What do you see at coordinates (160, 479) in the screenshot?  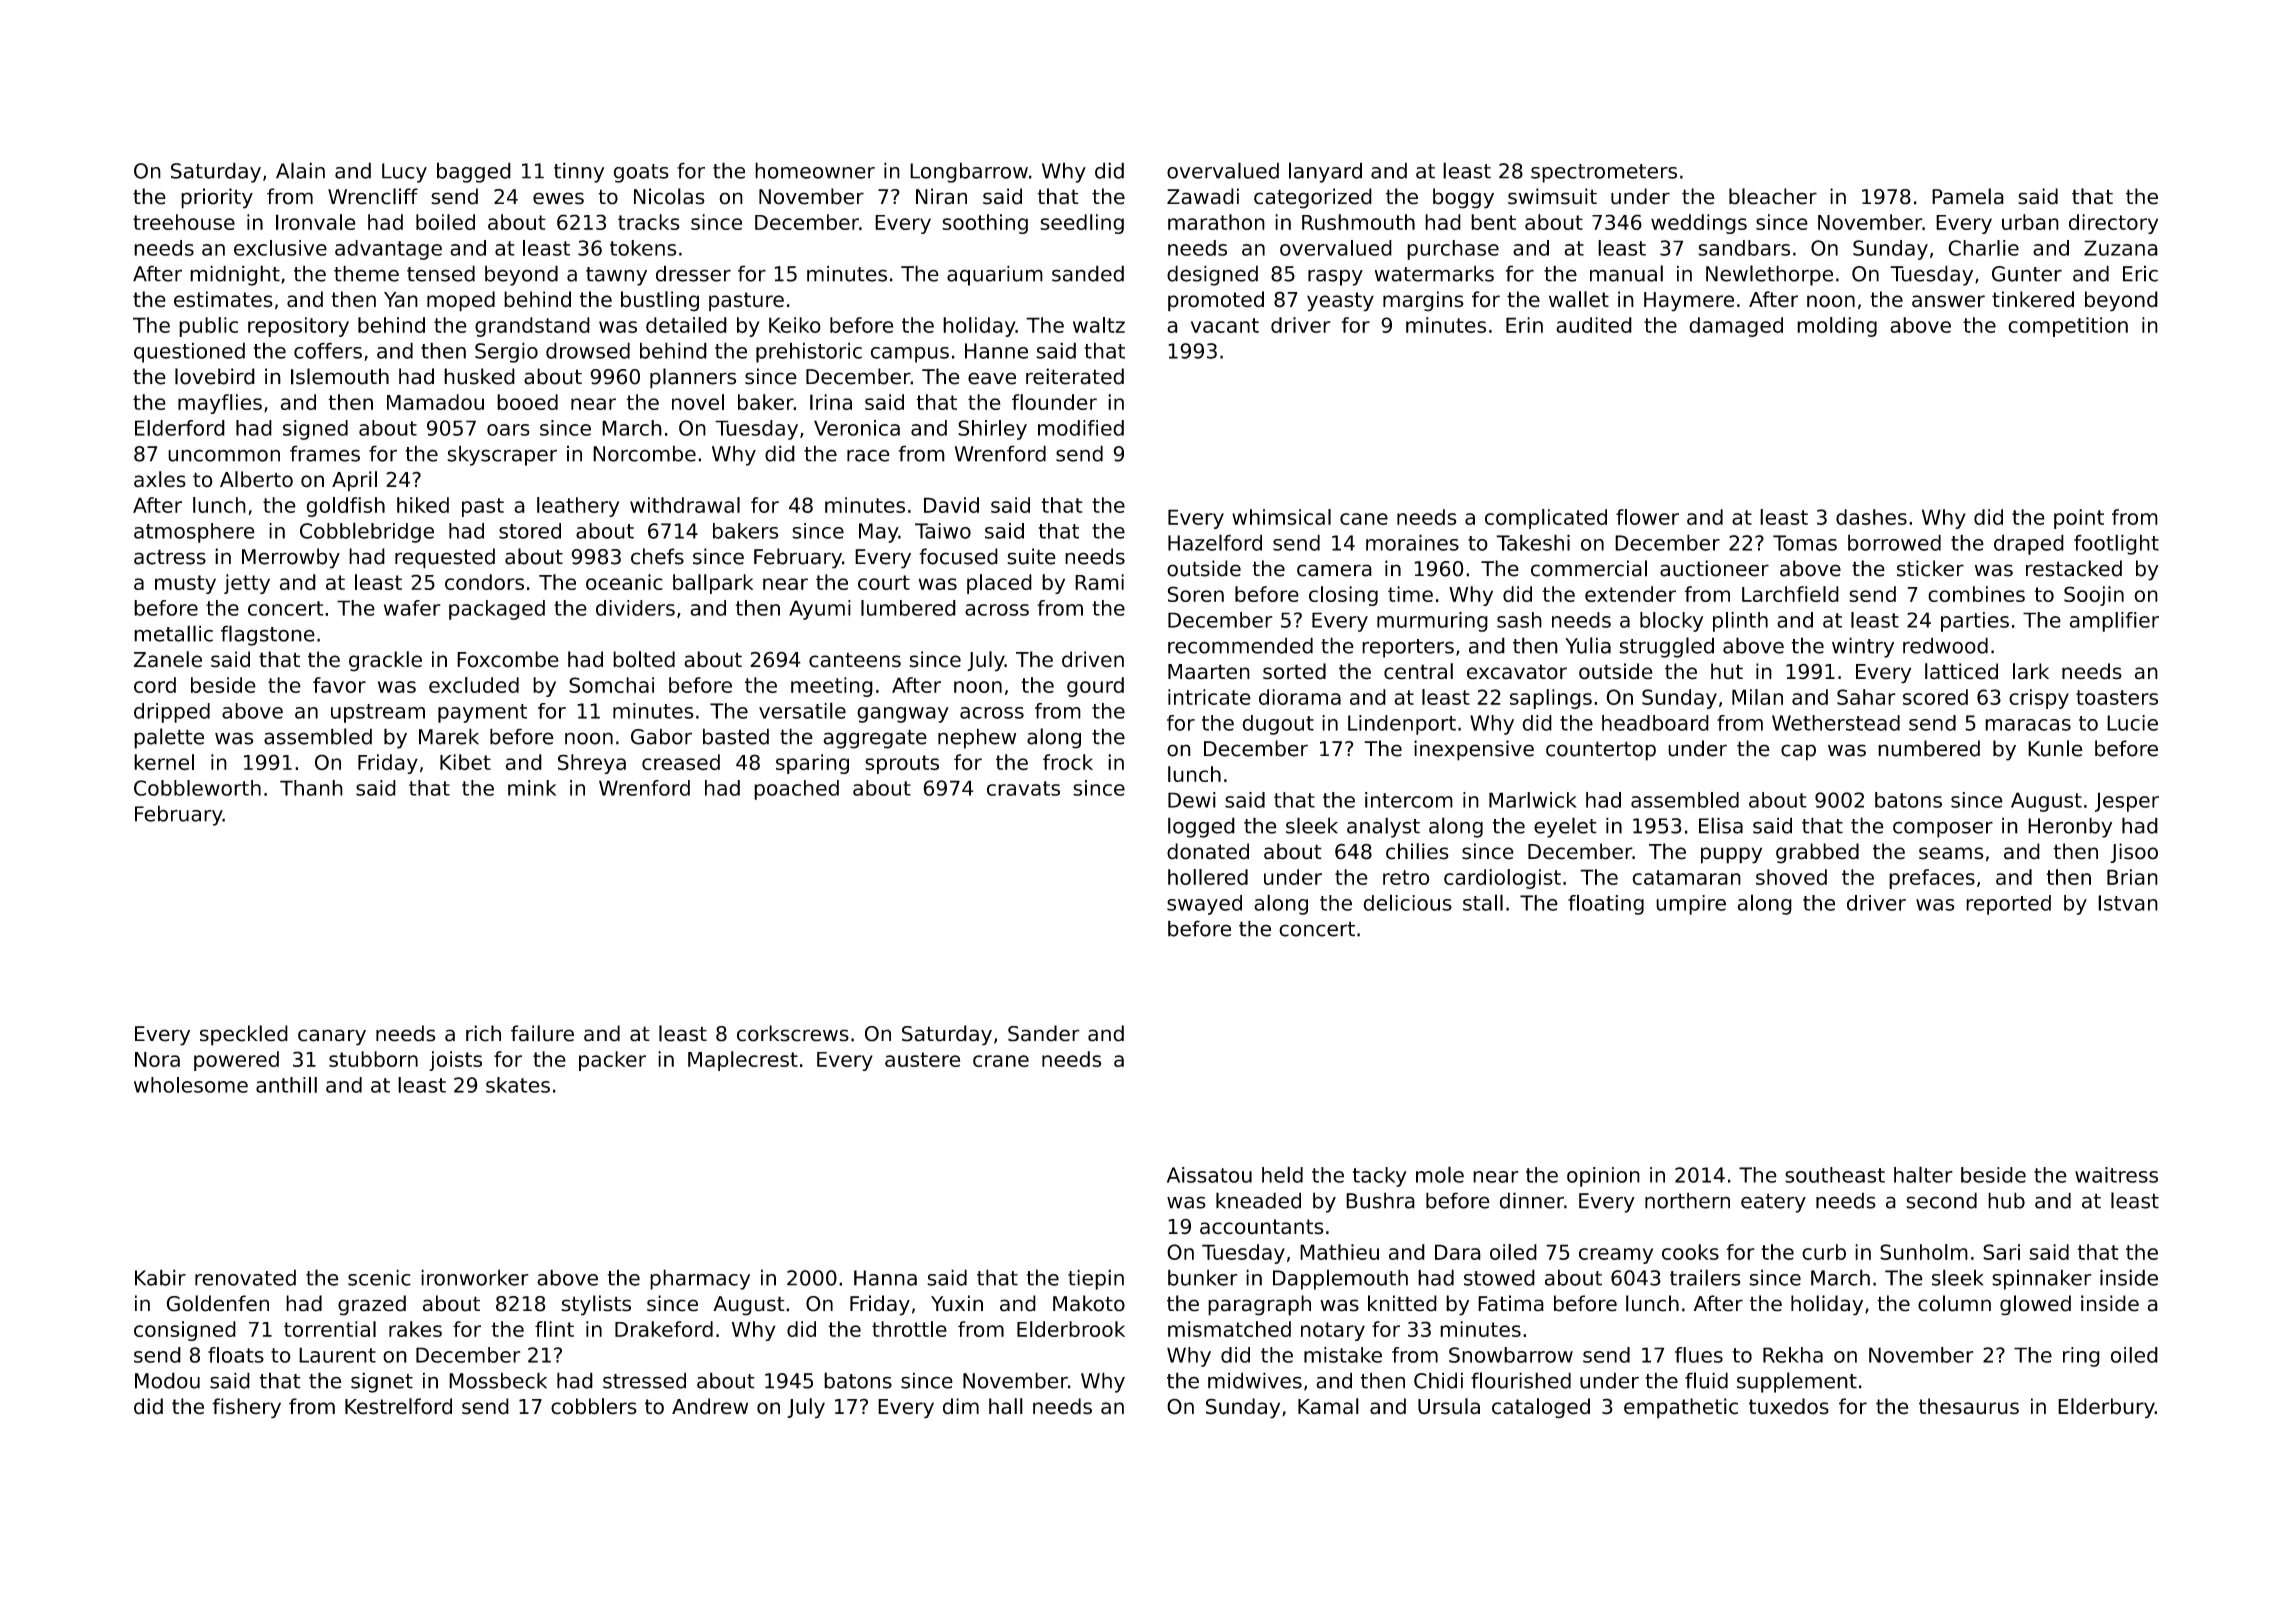 I see `axles` at bounding box center [160, 479].
